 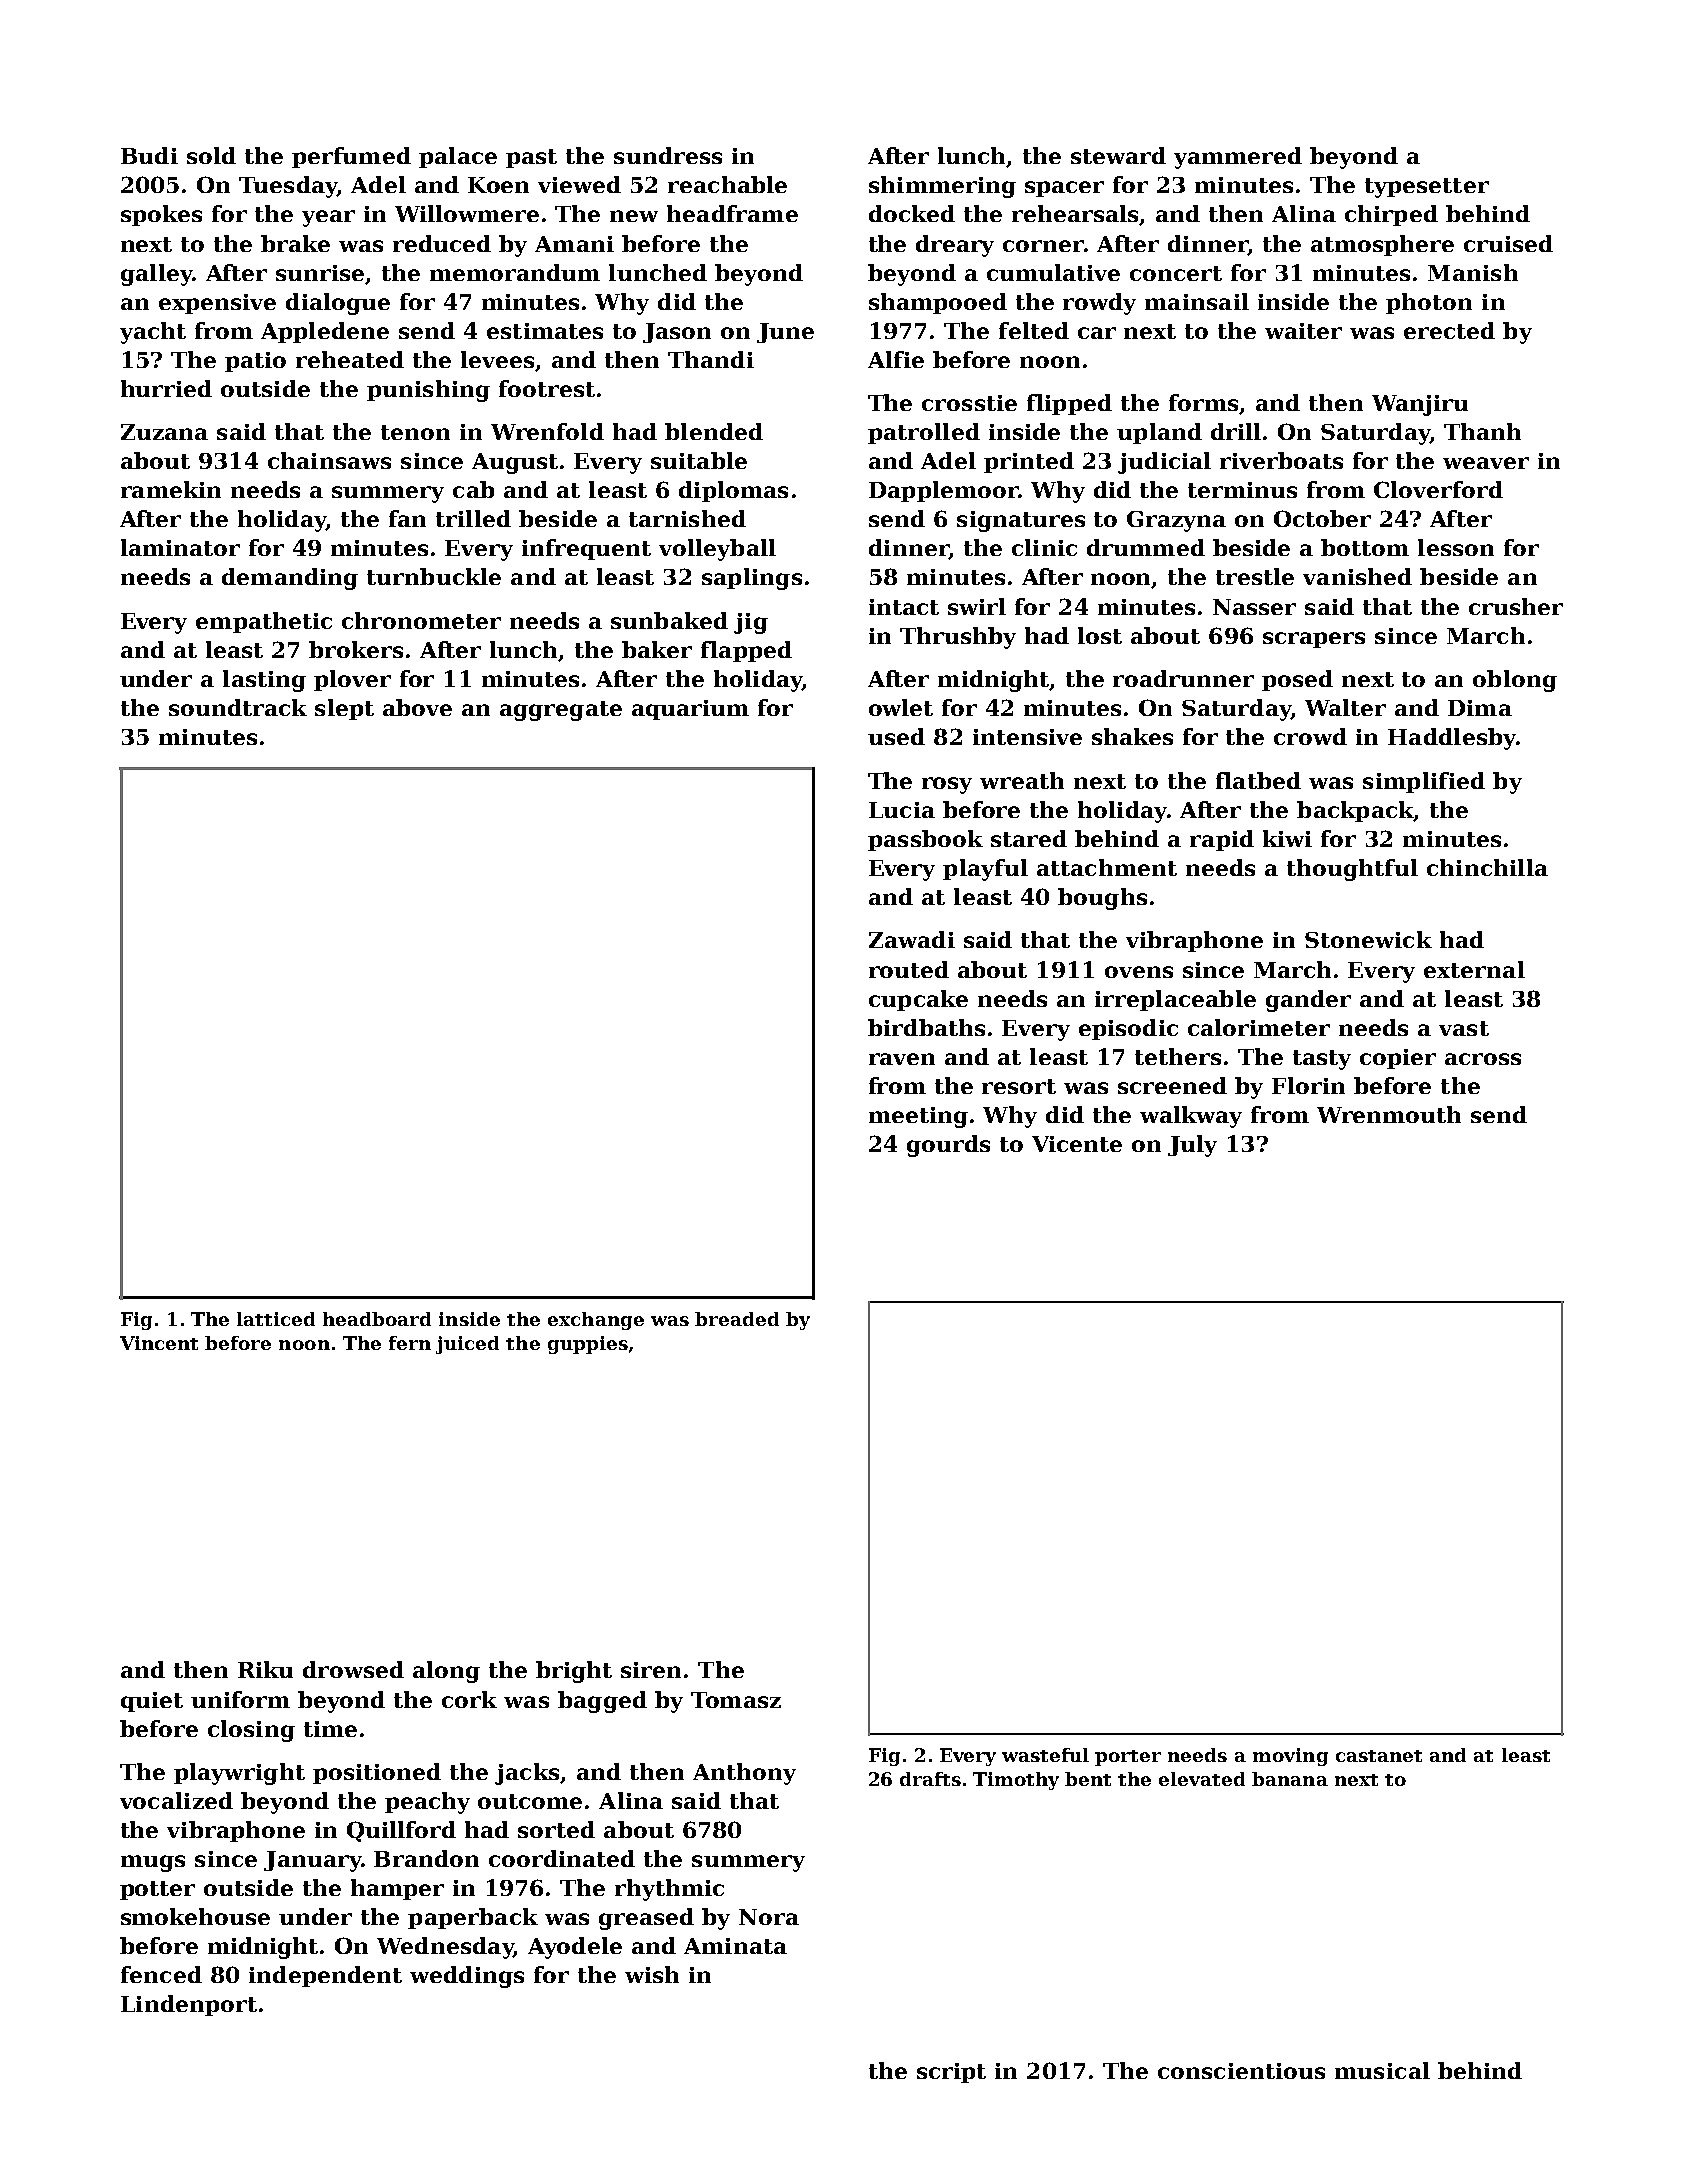 What do you see at coordinates (152, 1702) in the page?
I see `quiet` at bounding box center [152, 1702].
